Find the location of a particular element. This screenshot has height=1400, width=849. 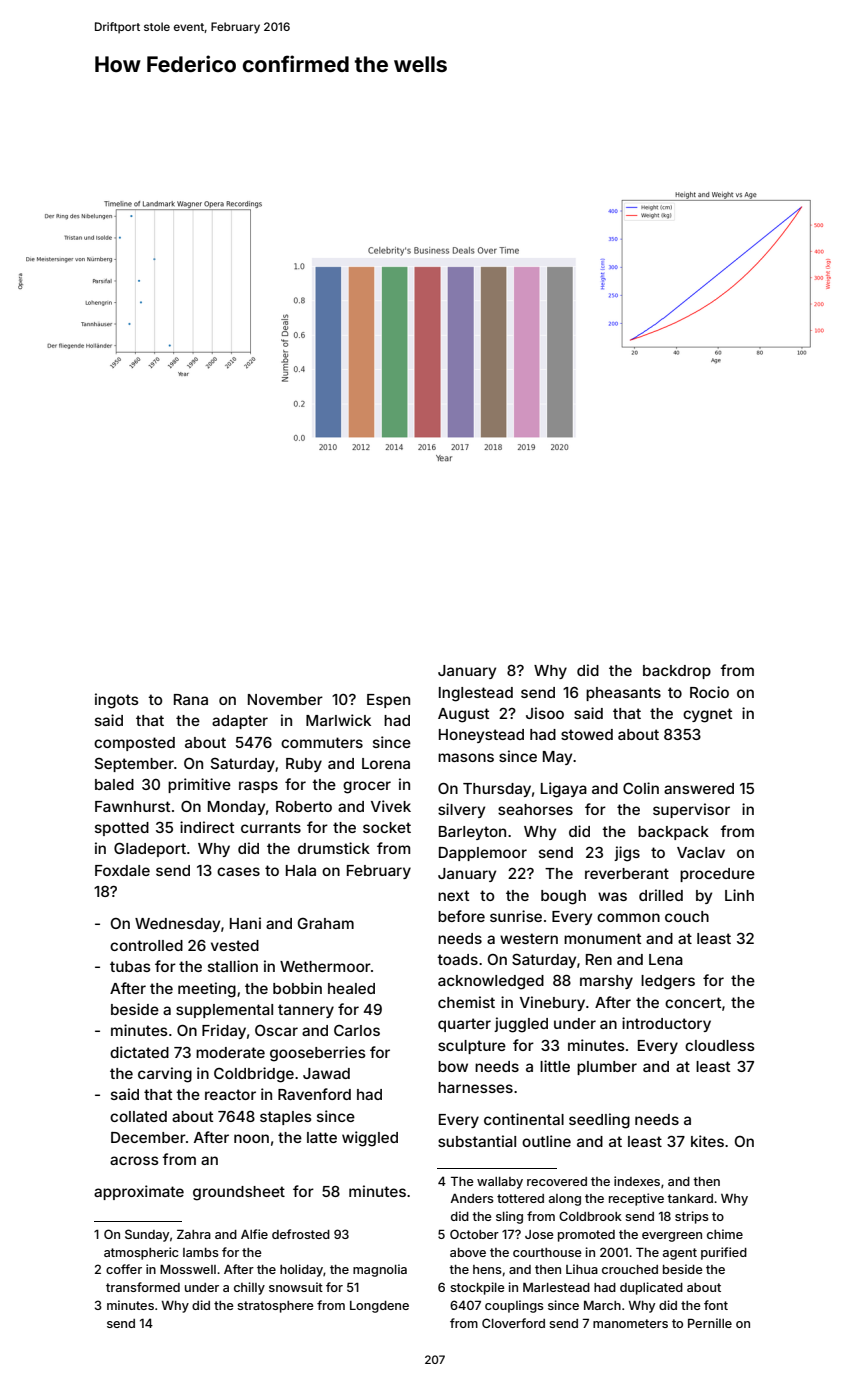

ingots is located at coordinates (117, 701).
